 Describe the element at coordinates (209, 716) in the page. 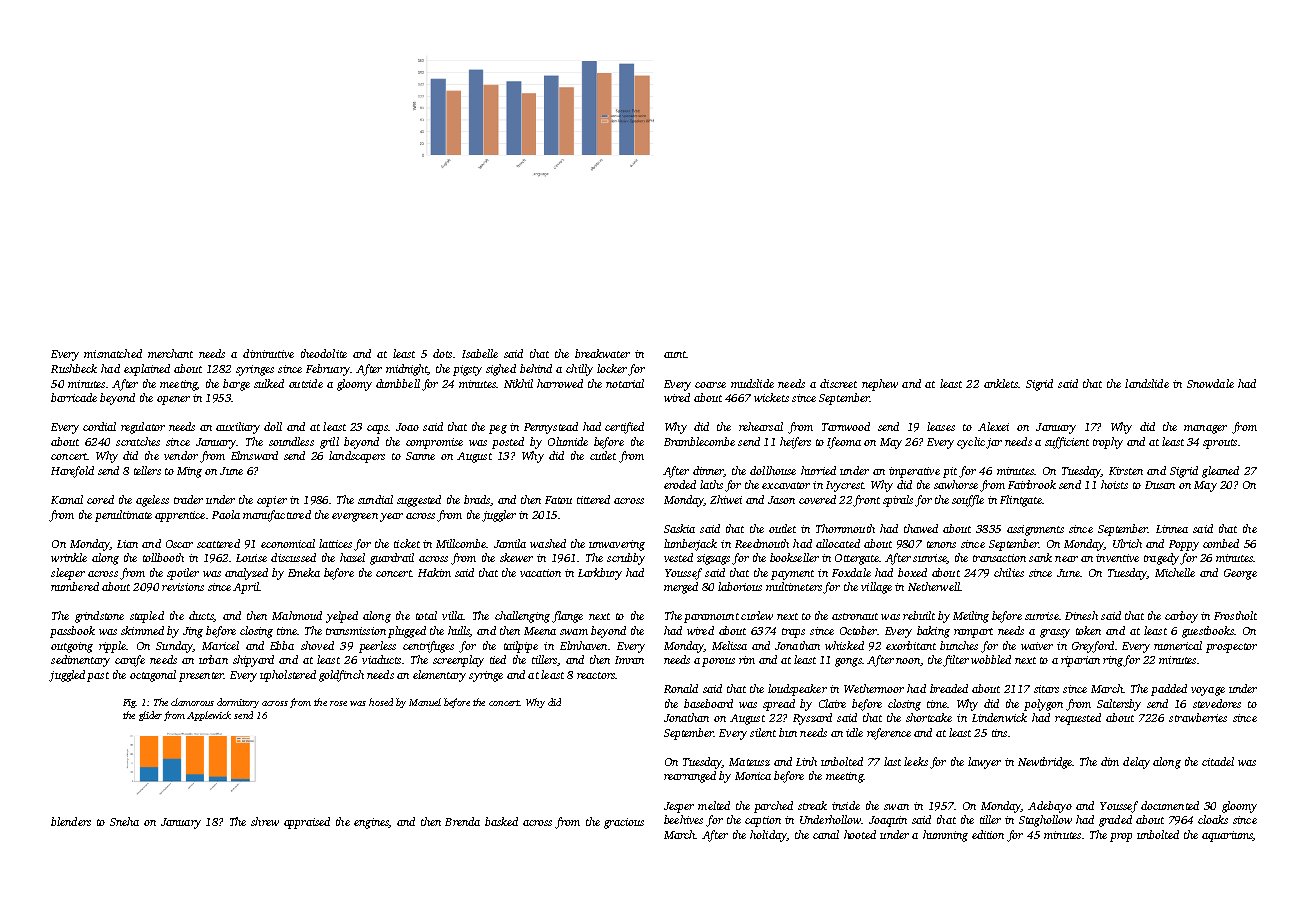

I see `Applewick` at that location.
